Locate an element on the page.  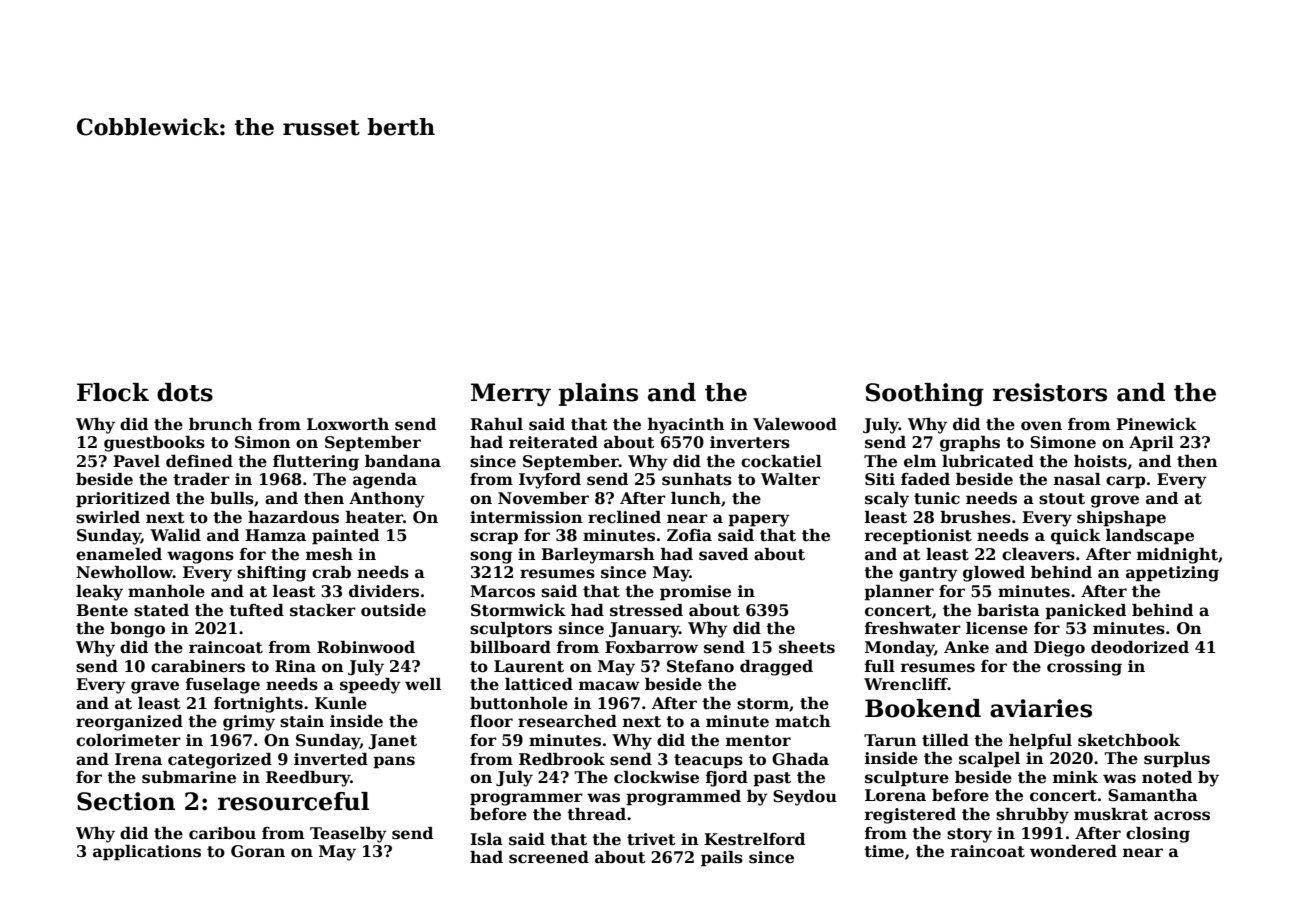
reorganized is located at coordinates (129, 723).
